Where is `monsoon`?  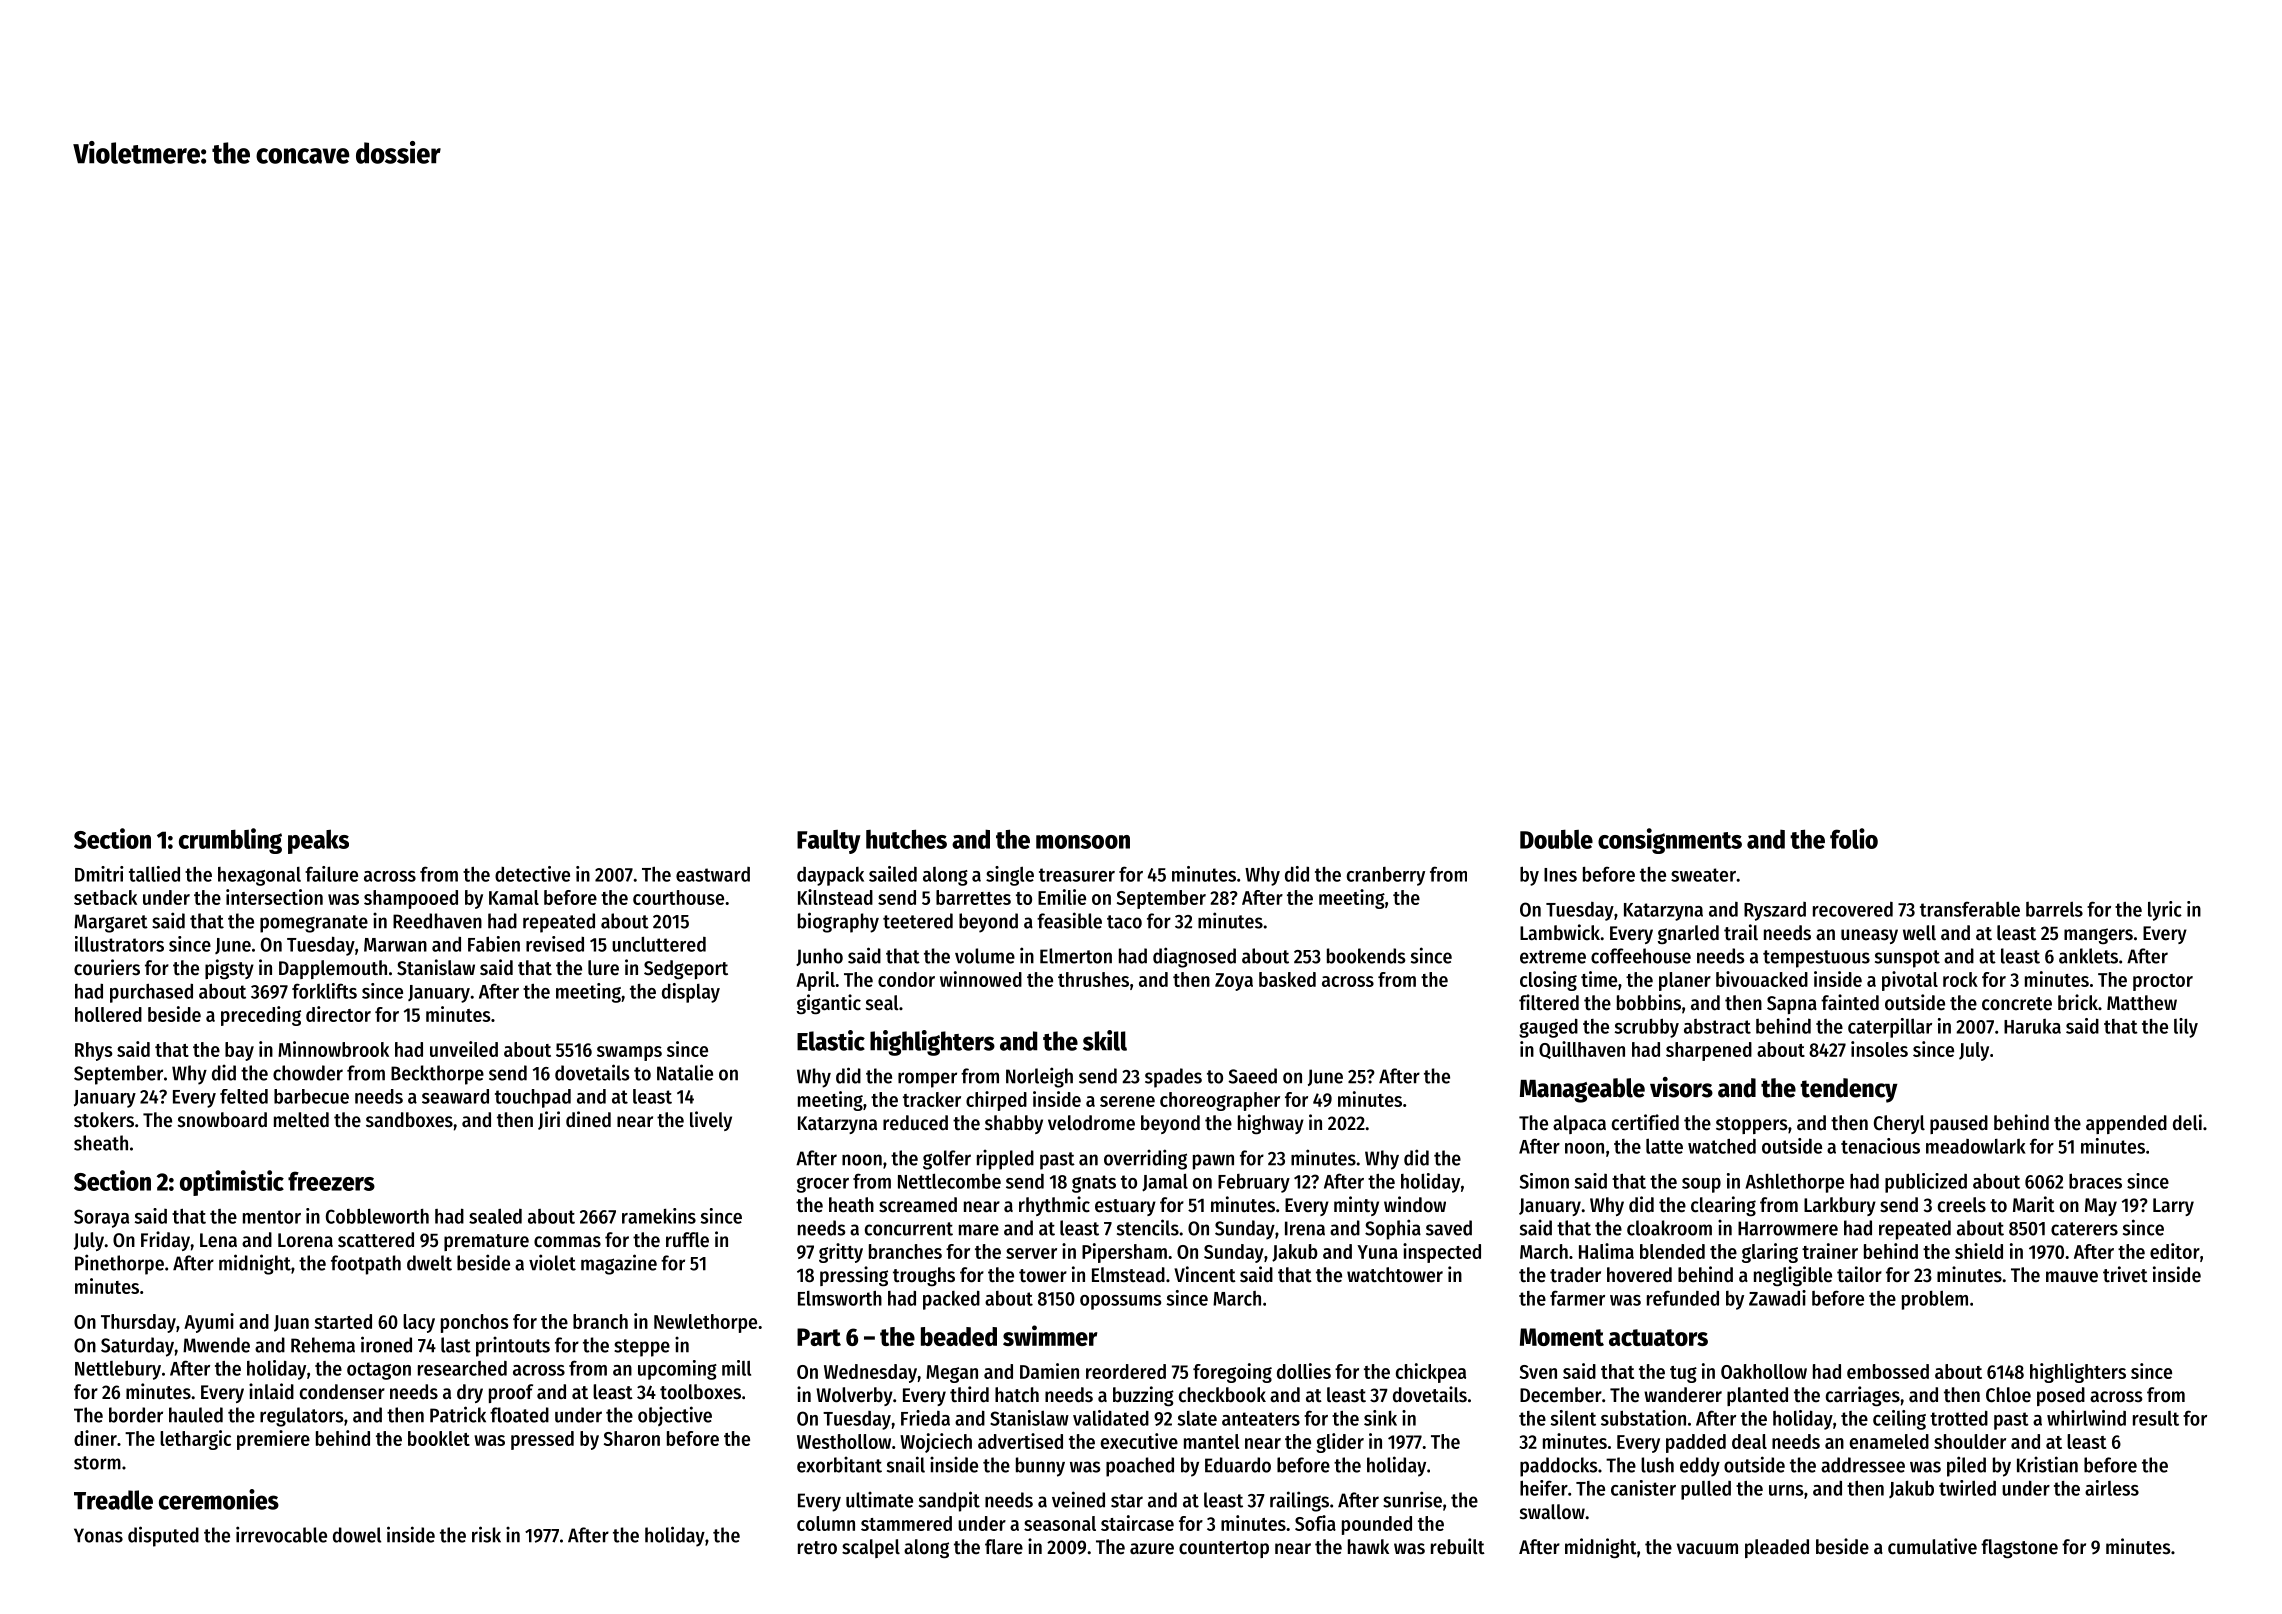
monsoon is located at coordinates (1083, 842).
